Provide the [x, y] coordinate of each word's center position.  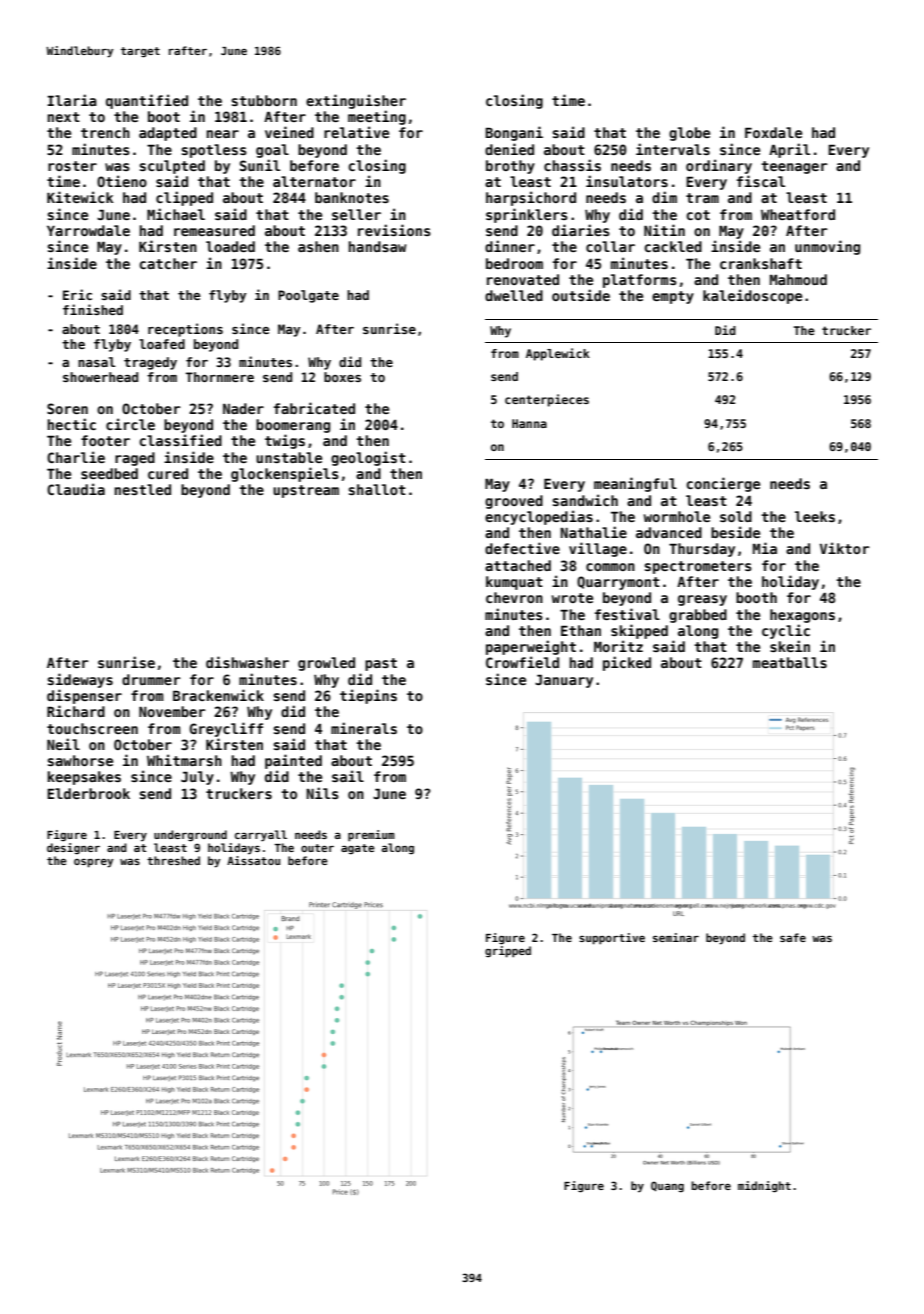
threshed [173, 860]
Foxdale [773, 132]
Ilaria [72, 100]
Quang [667, 1187]
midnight [764, 1187]
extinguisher [356, 101]
